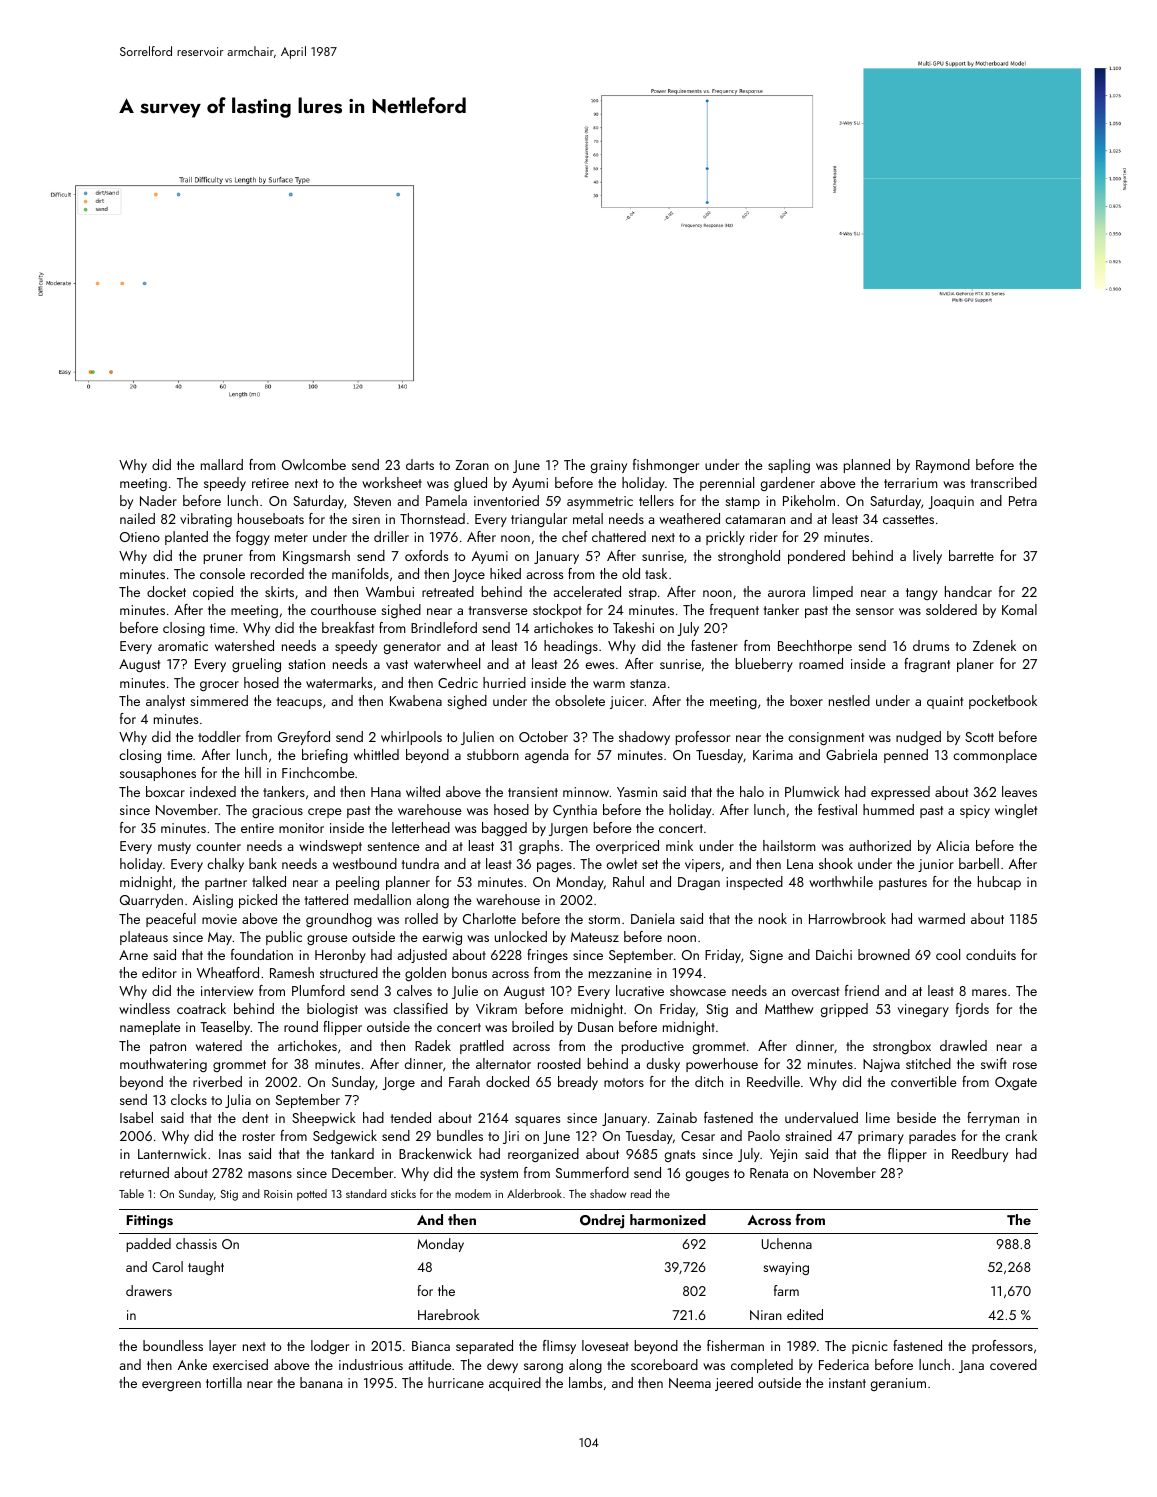  What do you see at coordinates (257, 828) in the document?
I see `entire` at bounding box center [257, 828].
